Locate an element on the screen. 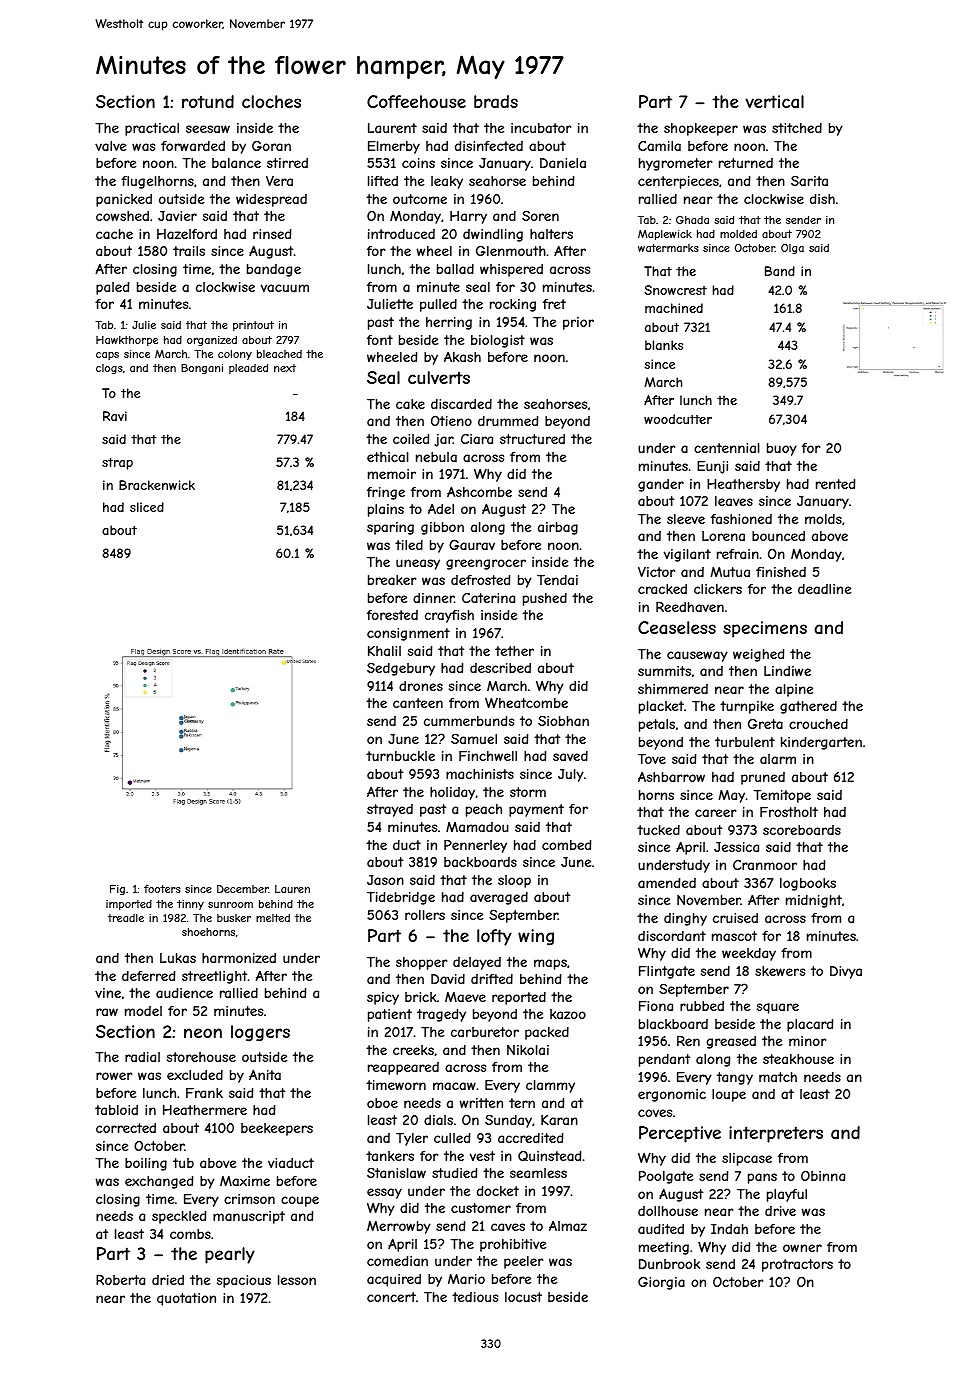 The image size is (962, 1393). valve is located at coordinates (110, 146).
